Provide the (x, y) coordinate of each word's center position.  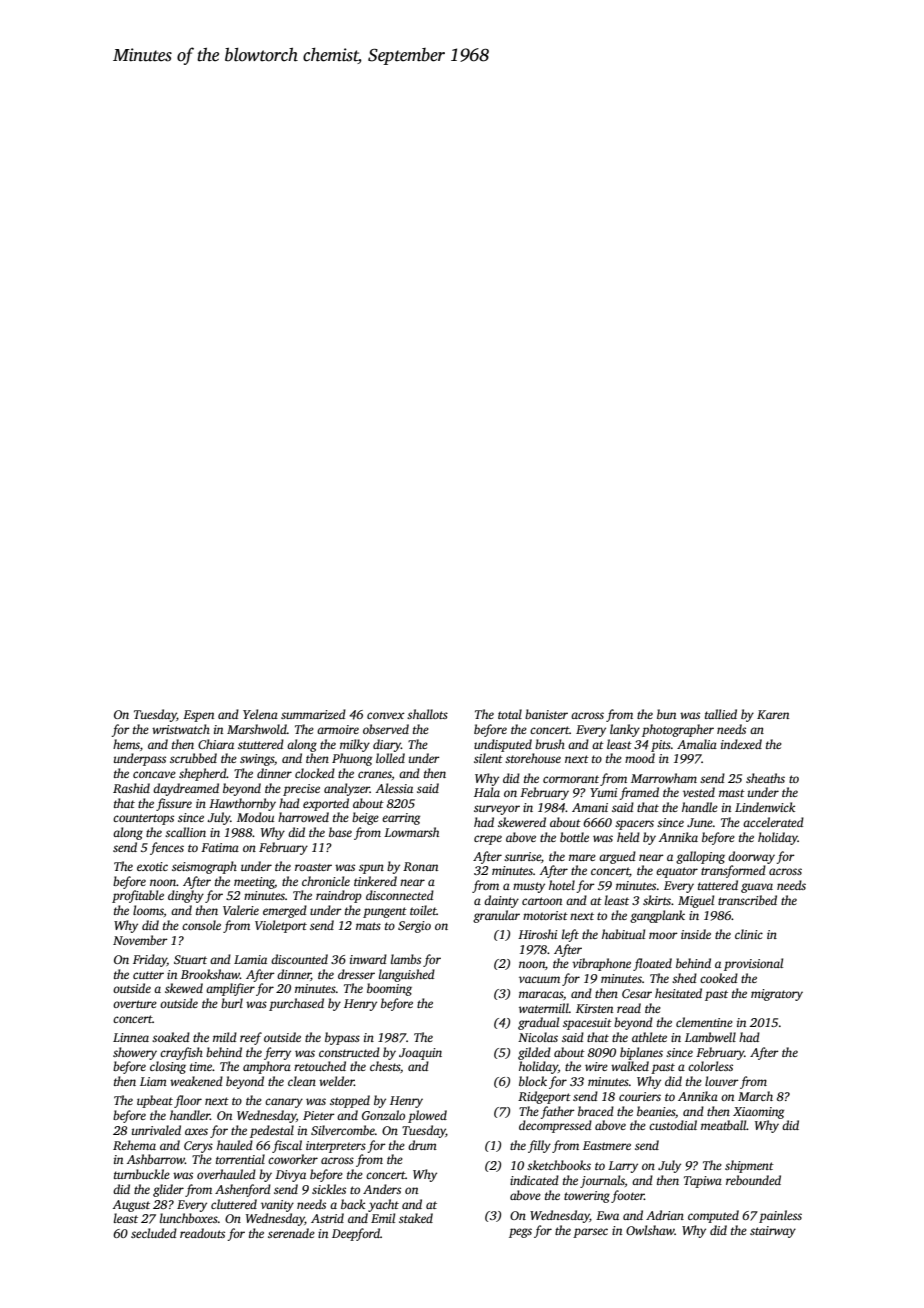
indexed (741, 744)
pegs (520, 1233)
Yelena (260, 714)
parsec (590, 1233)
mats (368, 926)
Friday (150, 960)
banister (546, 714)
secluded (154, 1233)
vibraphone (601, 964)
